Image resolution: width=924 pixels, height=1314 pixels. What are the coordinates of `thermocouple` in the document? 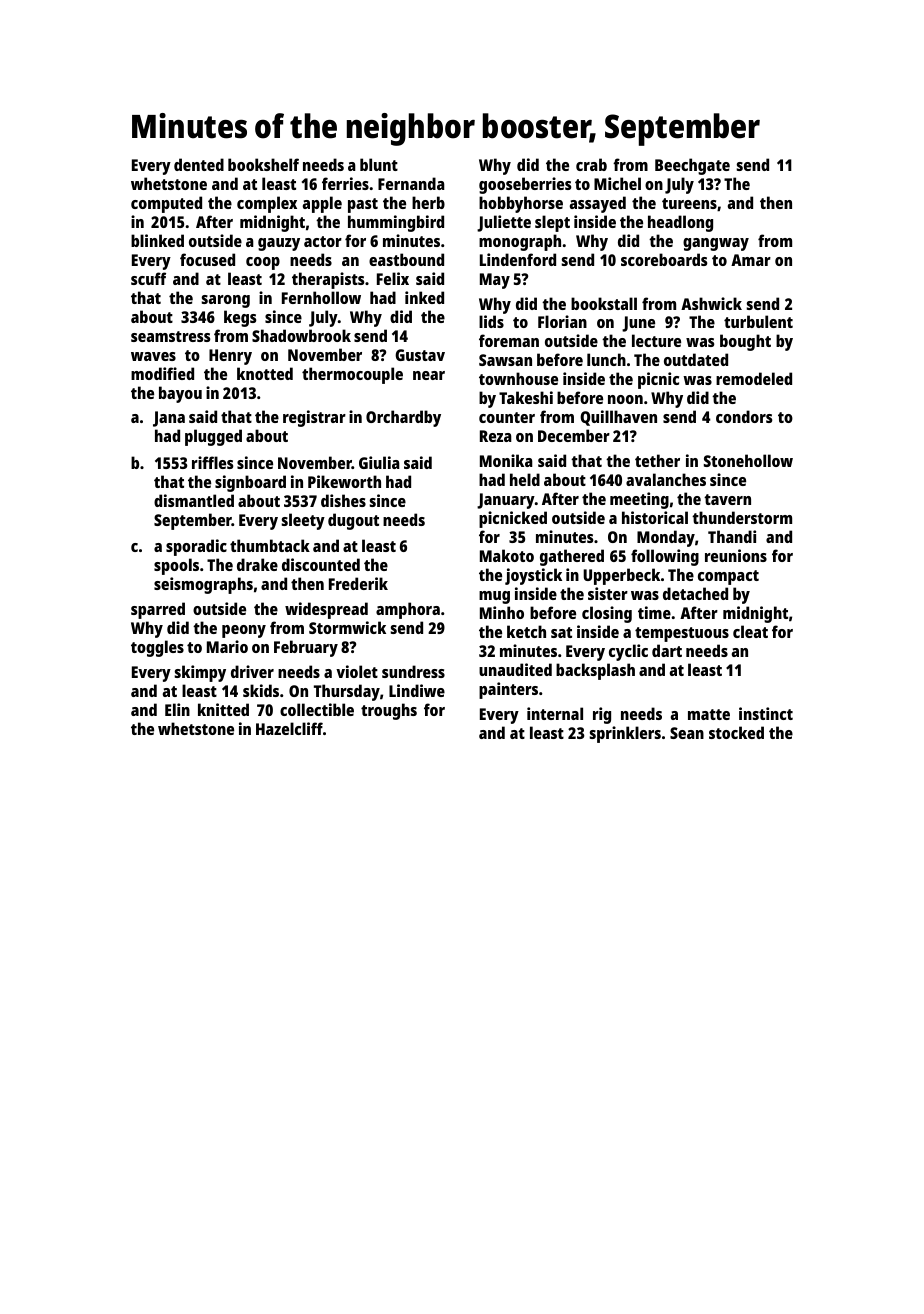 It's located at (352, 375).
